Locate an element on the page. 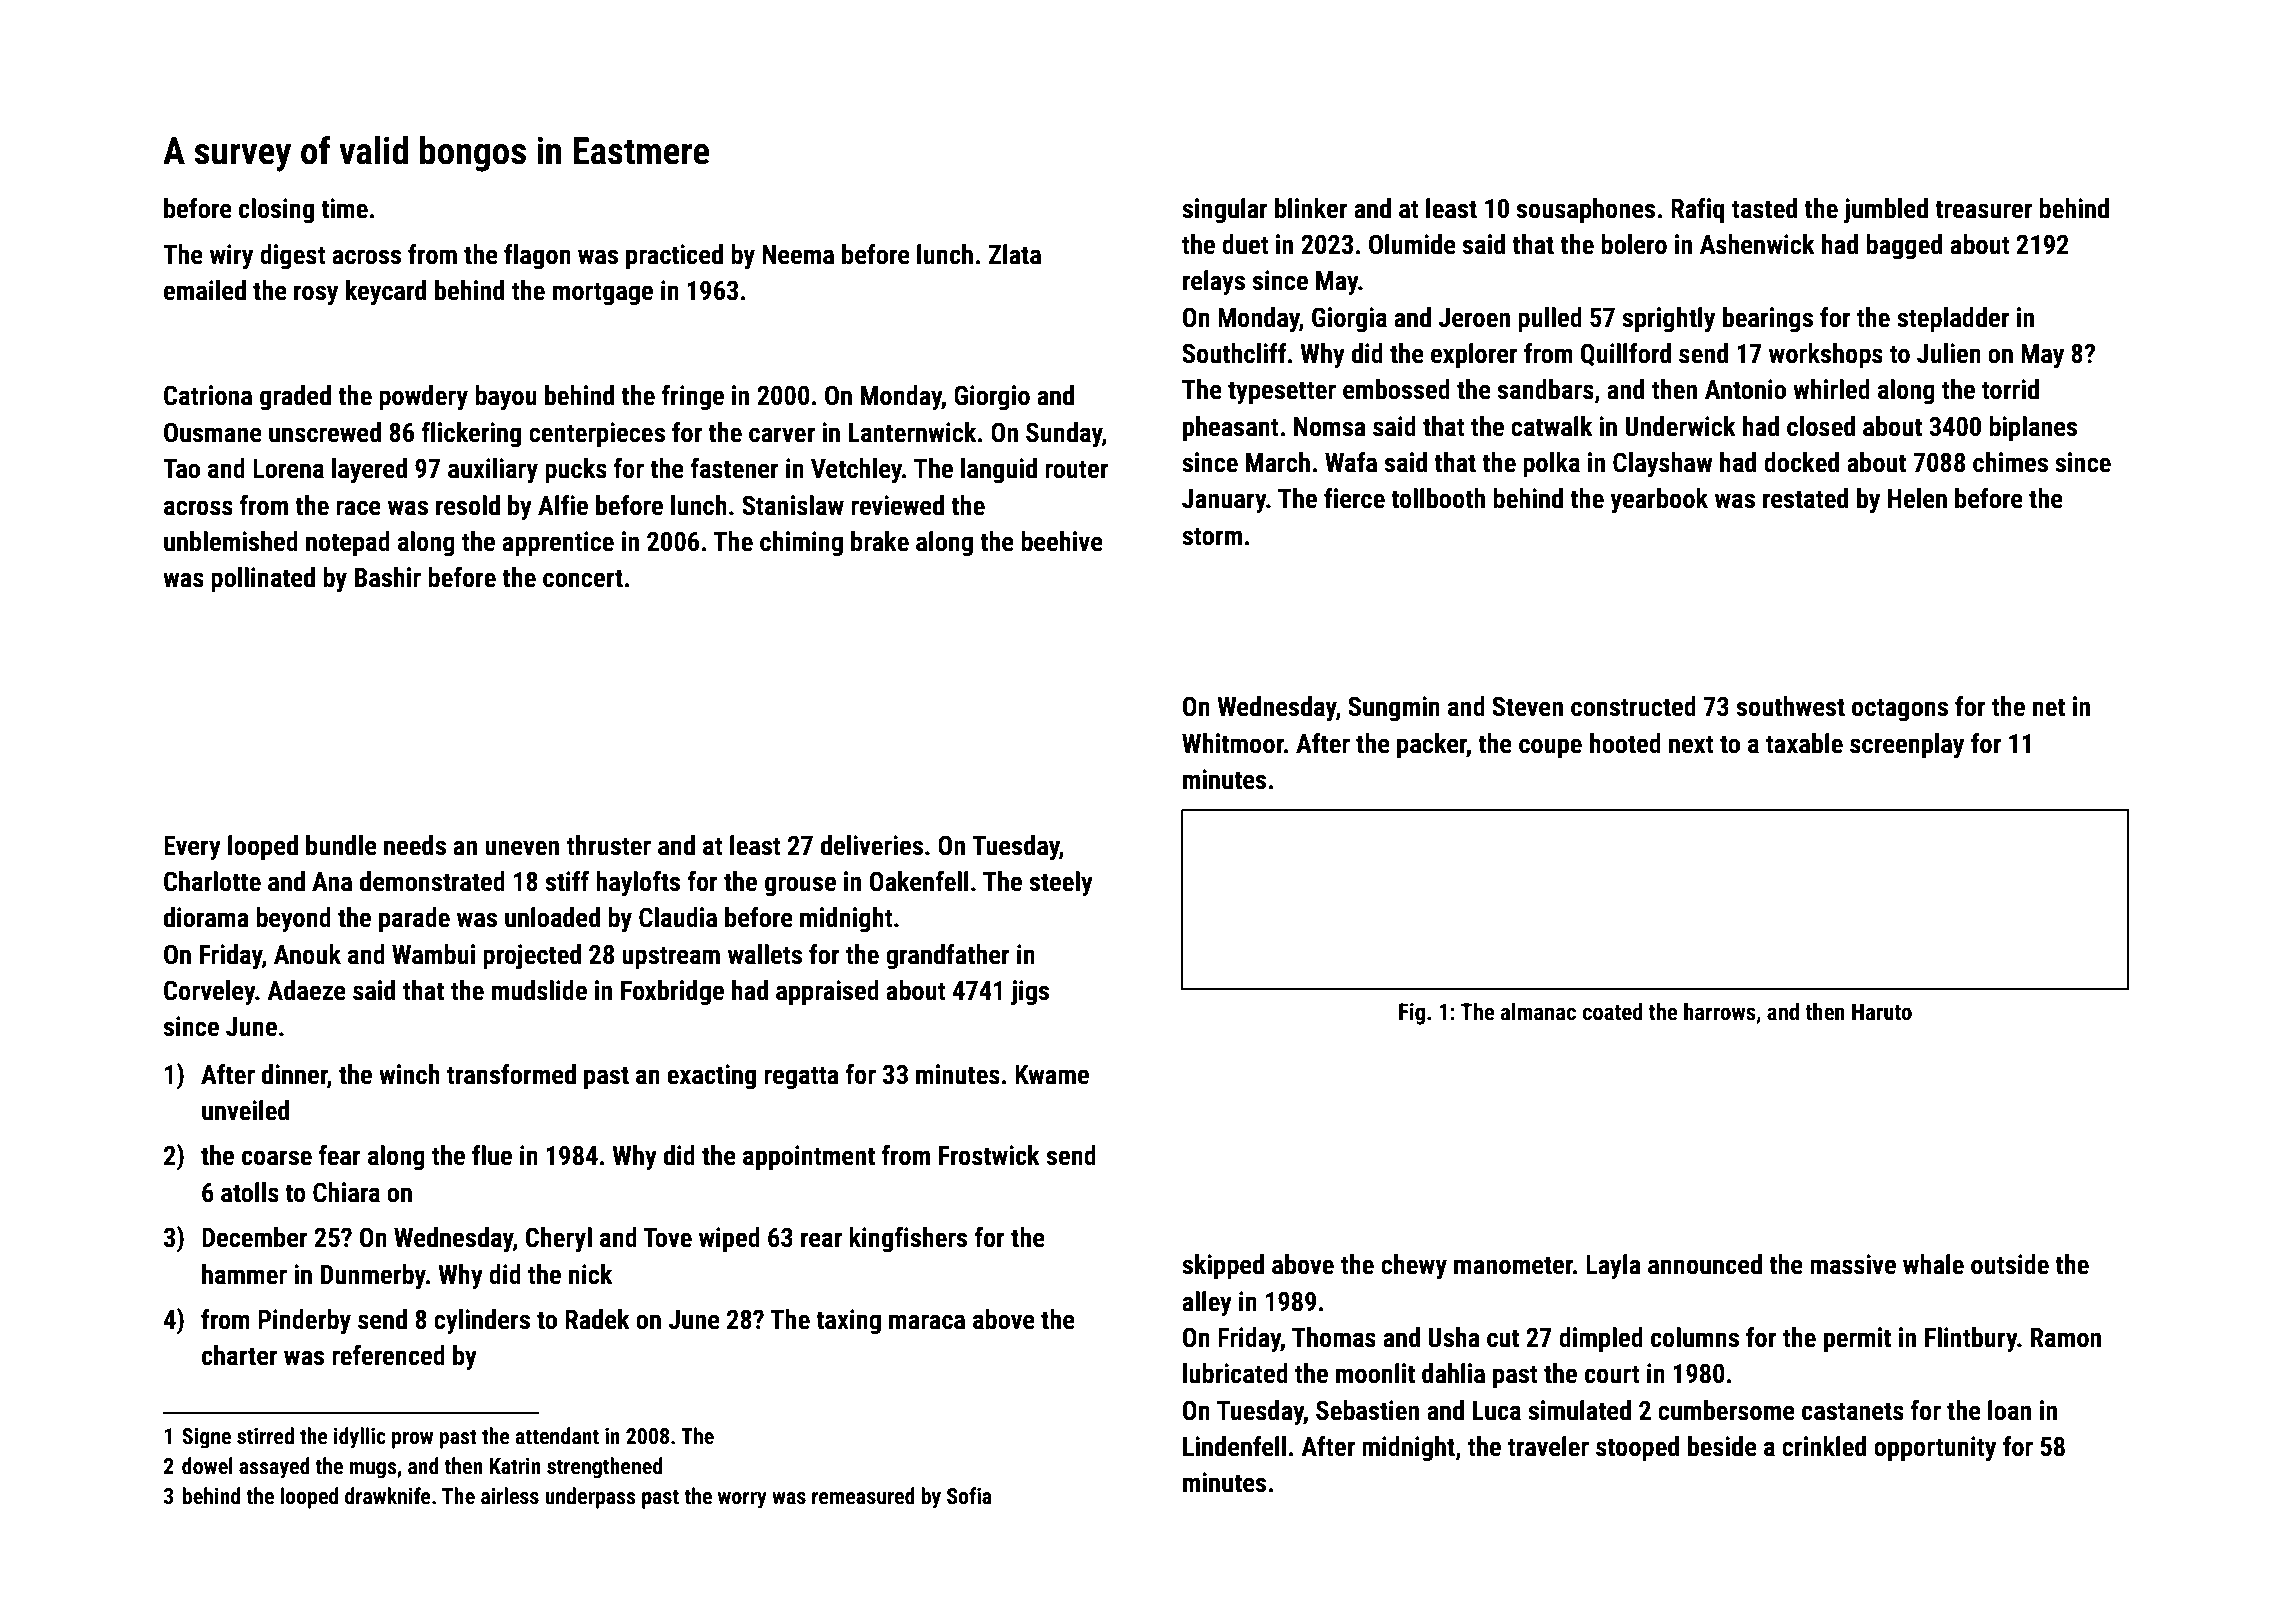  charter is located at coordinates (240, 1355).
